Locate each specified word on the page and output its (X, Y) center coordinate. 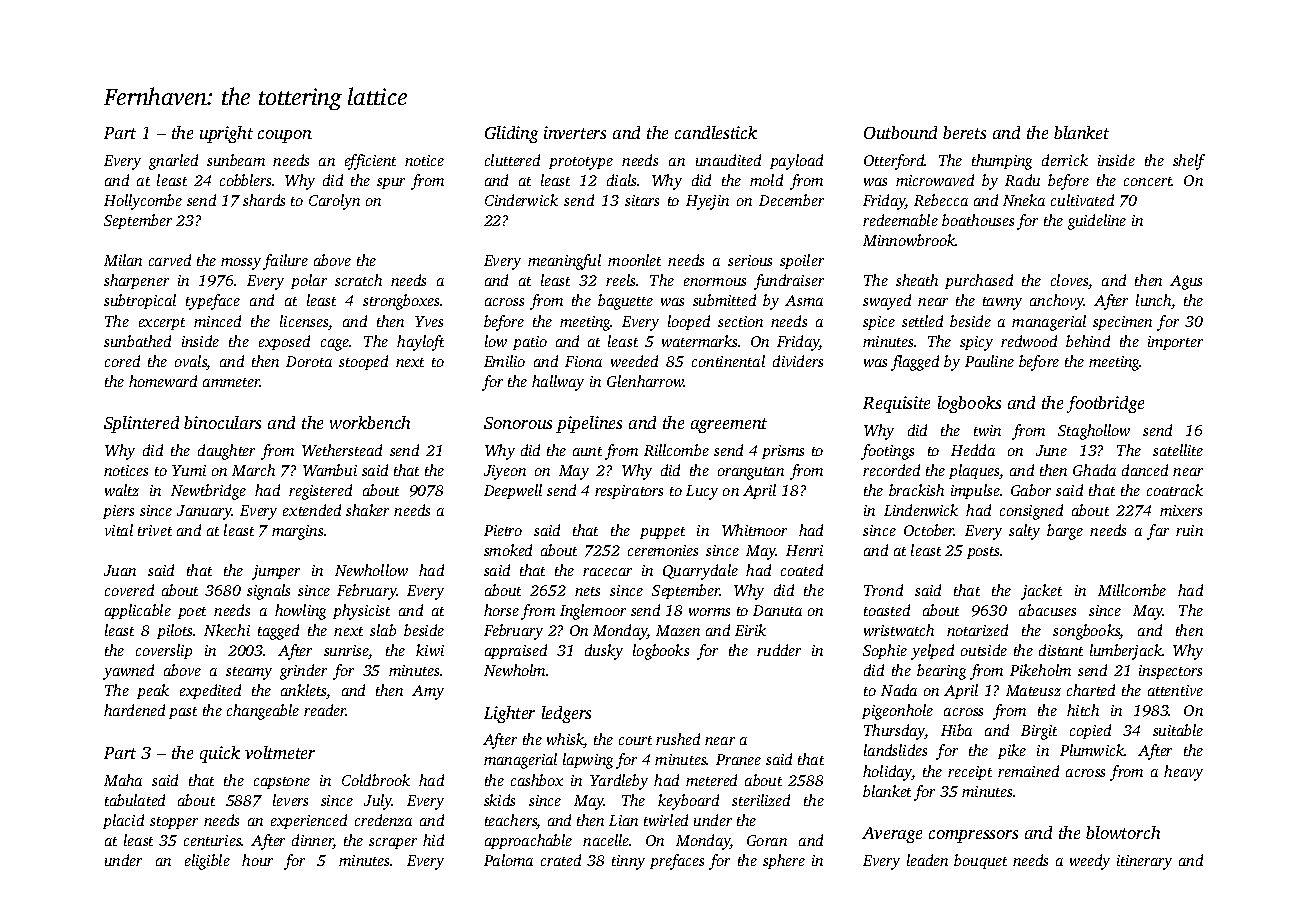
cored (122, 361)
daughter (226, 452)
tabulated (135, 800)
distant (1061, 650)
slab (383, 630)
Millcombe (1132, 590)
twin (987, 430)
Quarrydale (700, 572)
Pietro (503, 530)
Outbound (900, 132)
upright (226, 134)
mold (766, 180)
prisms (783, 452)
